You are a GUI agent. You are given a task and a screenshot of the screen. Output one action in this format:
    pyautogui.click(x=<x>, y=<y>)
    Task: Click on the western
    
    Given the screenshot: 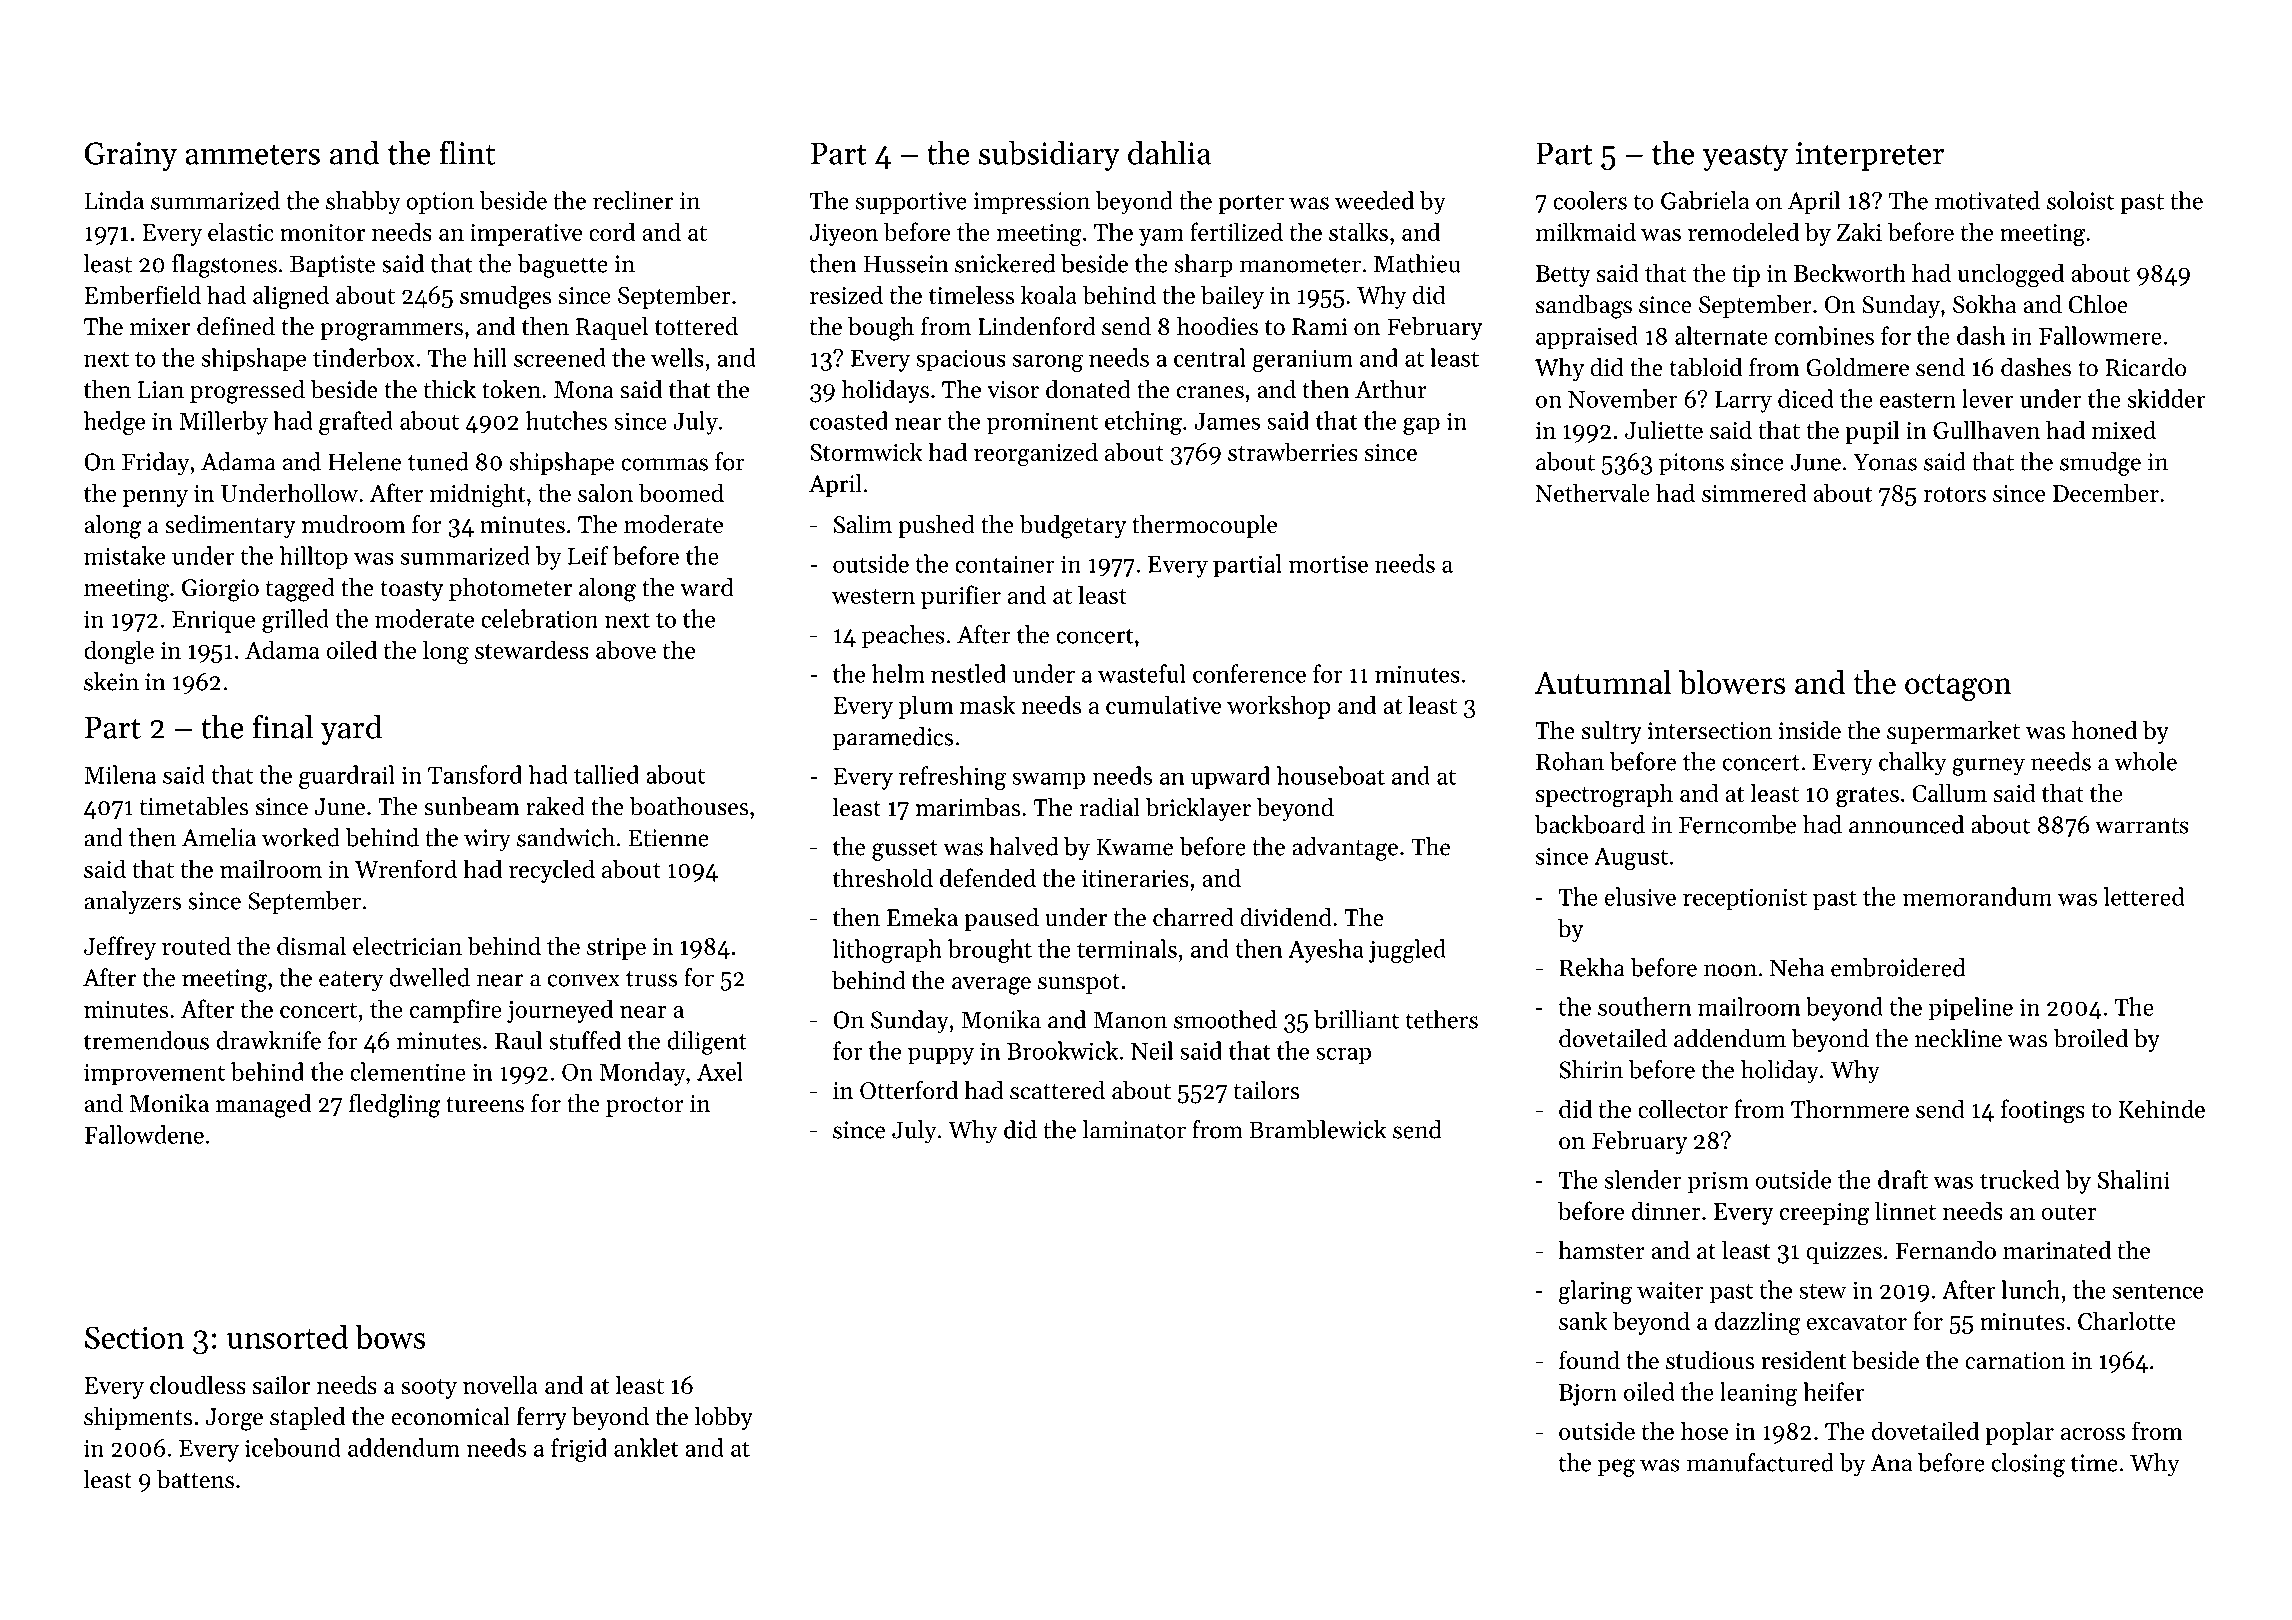 What is the action you would take?
    pyautogui.click(x=873, y=596)
